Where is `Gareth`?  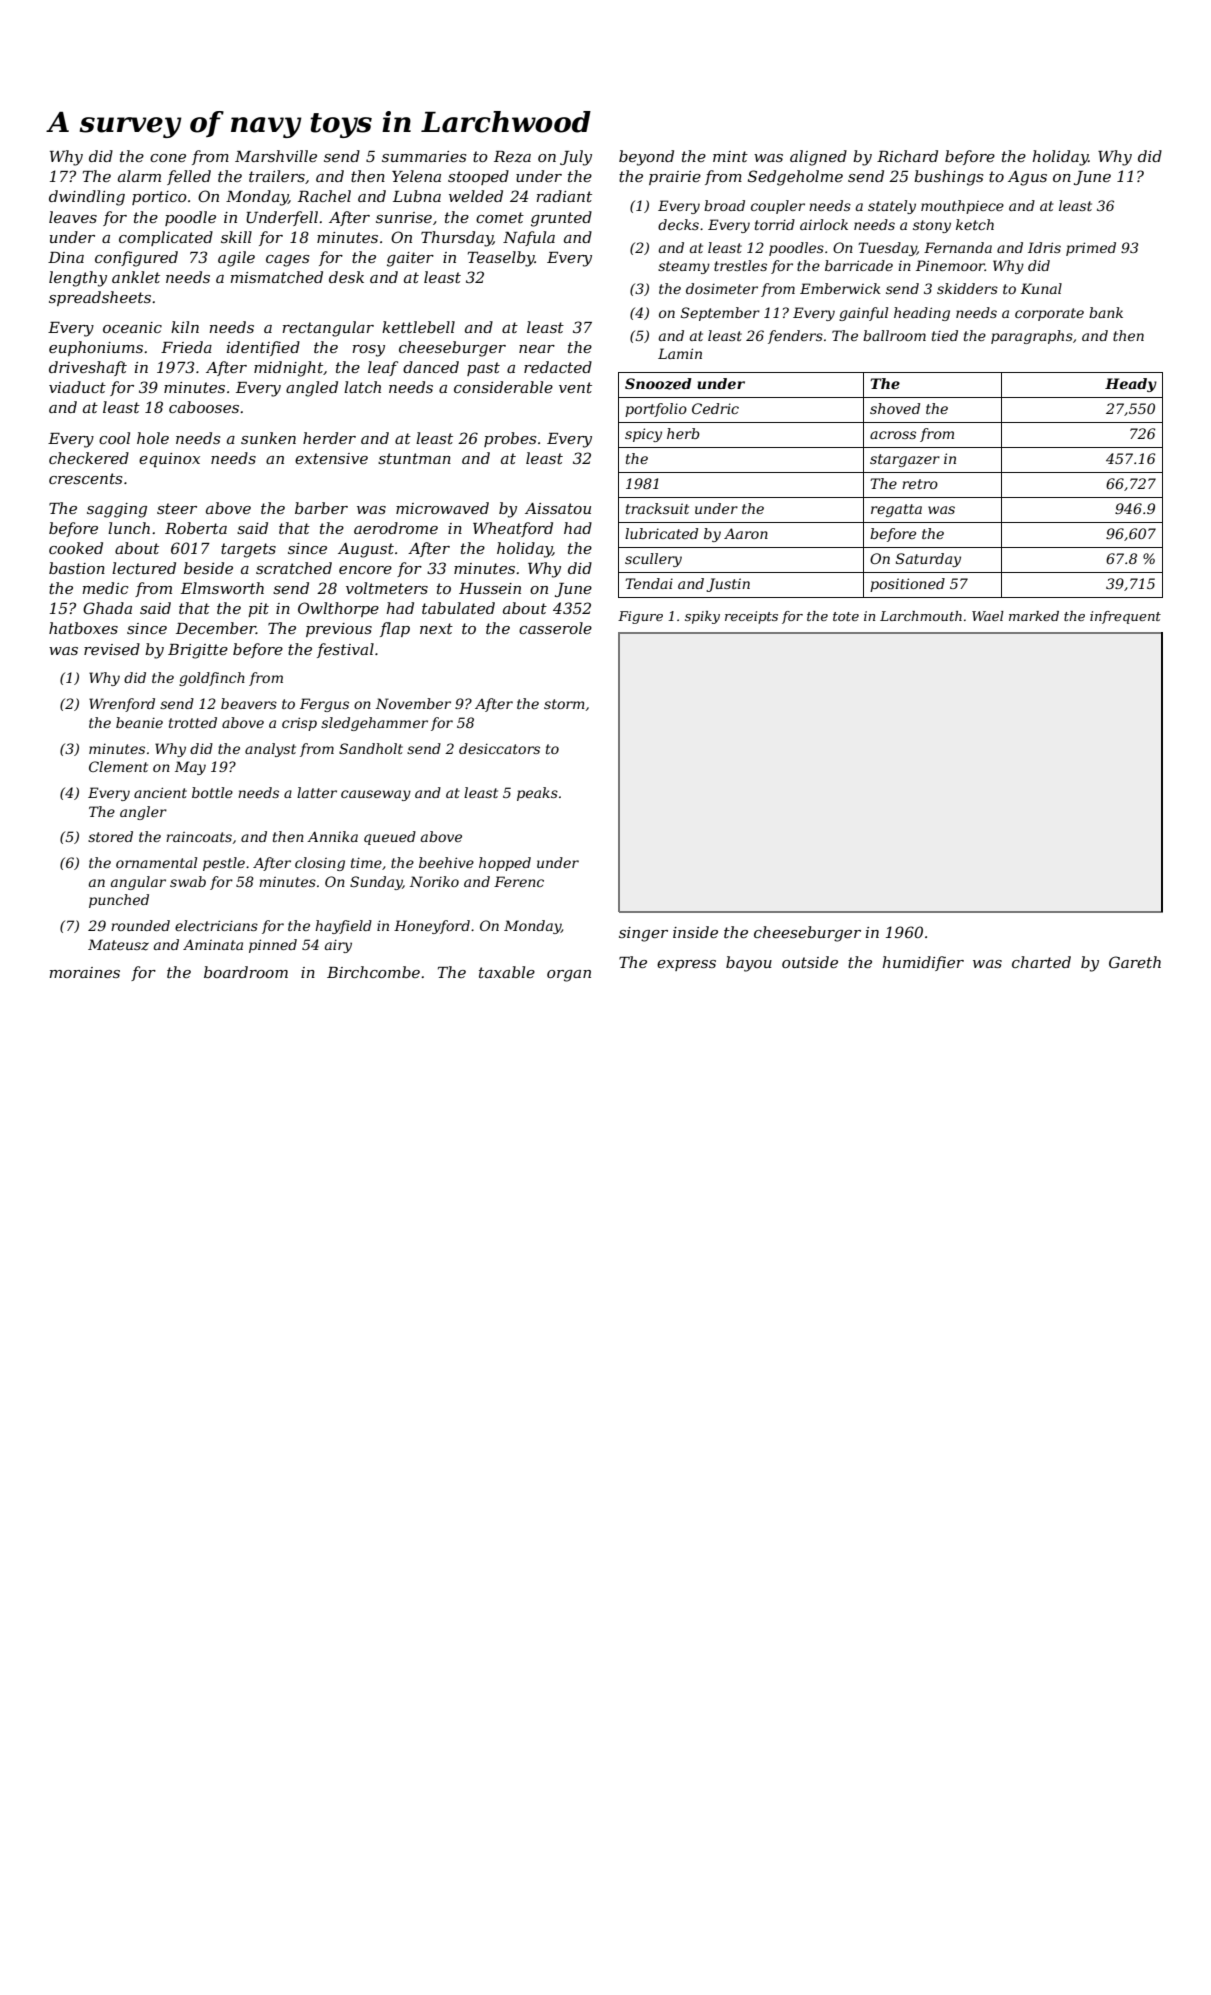
Gareth is located at coordinates (1135, 962).
